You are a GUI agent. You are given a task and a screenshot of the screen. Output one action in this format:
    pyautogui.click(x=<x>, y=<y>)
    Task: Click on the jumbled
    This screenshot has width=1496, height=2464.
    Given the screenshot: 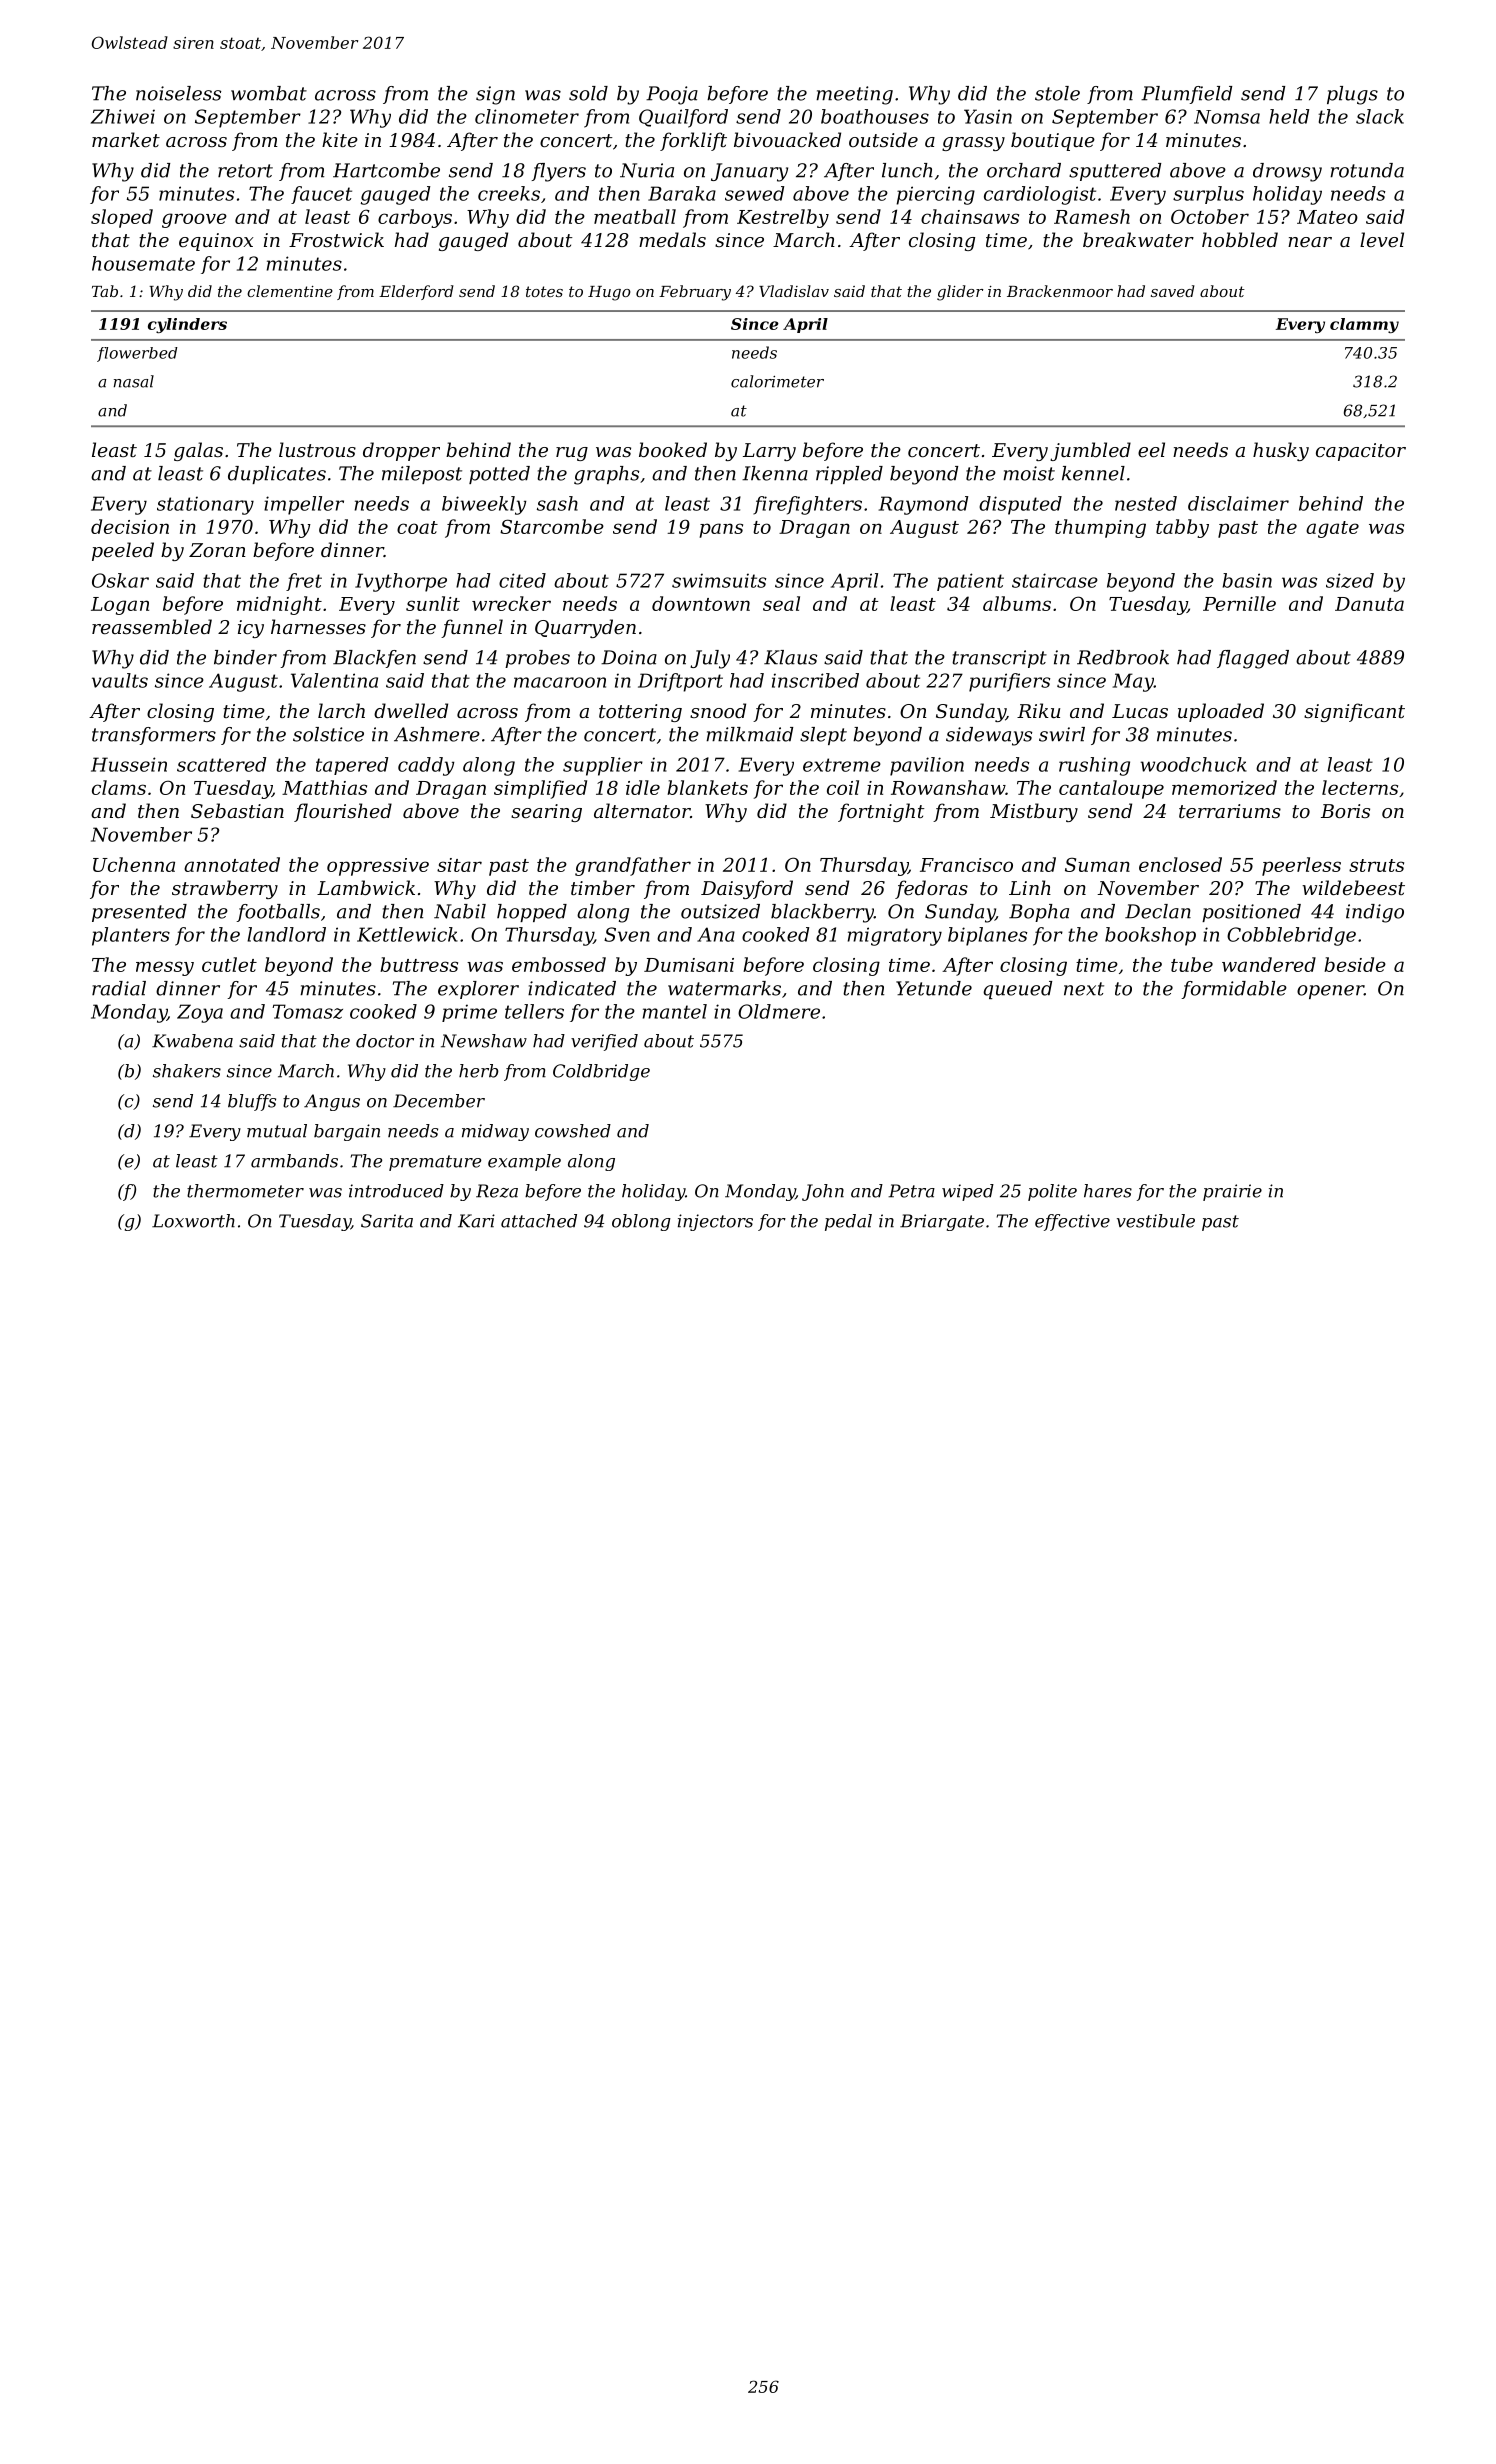 What is the action you would take?
    pyautogui.click(x=1090, y=451)
